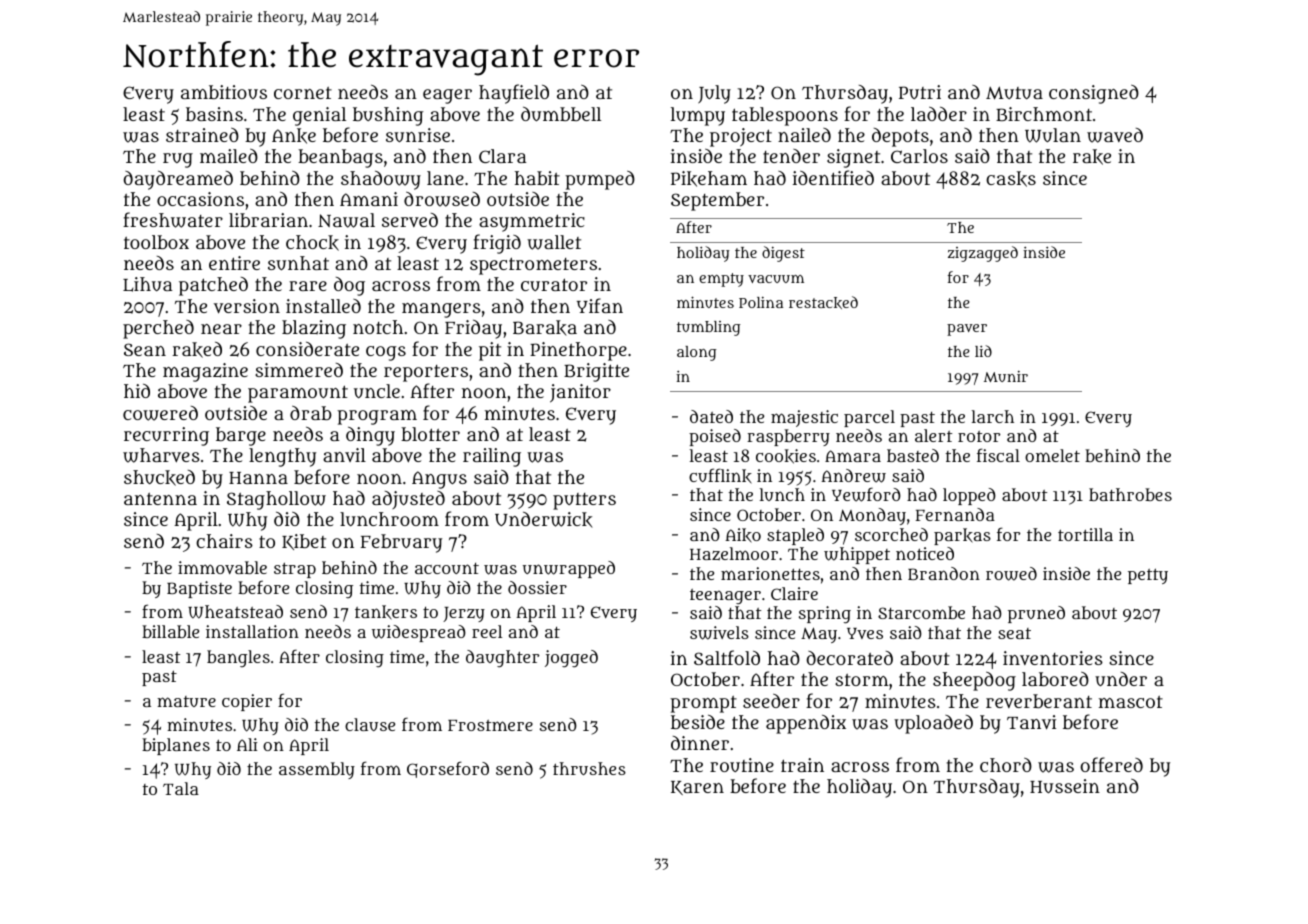 This screenshot has height=924, width=1308. What do you see at coordinates (697, 788) in the screenshot?
I see `Karen` at bounding box center [697, 788].
